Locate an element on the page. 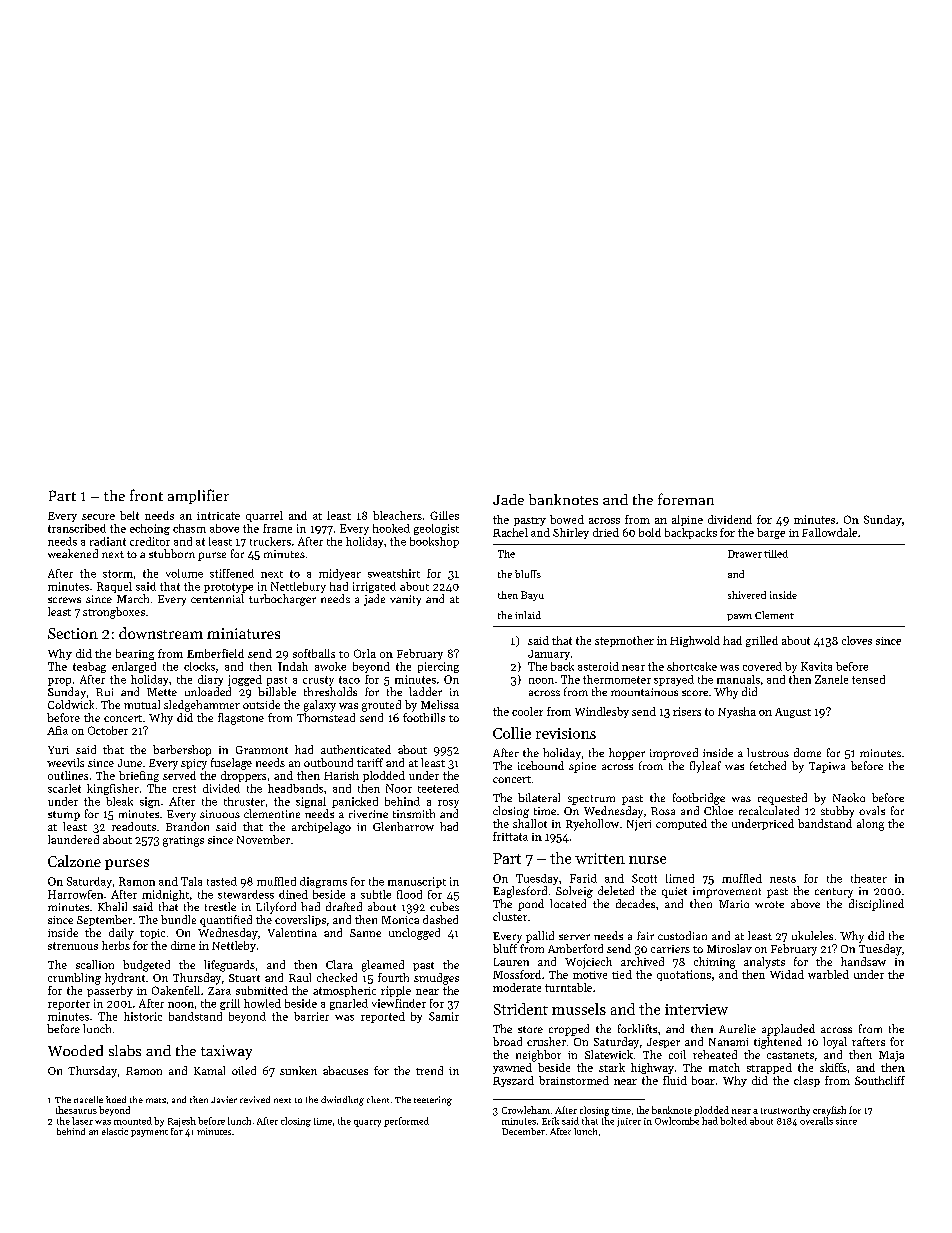 The image size is (952, 1233). inlaid is located at coordinates (528, 615).
